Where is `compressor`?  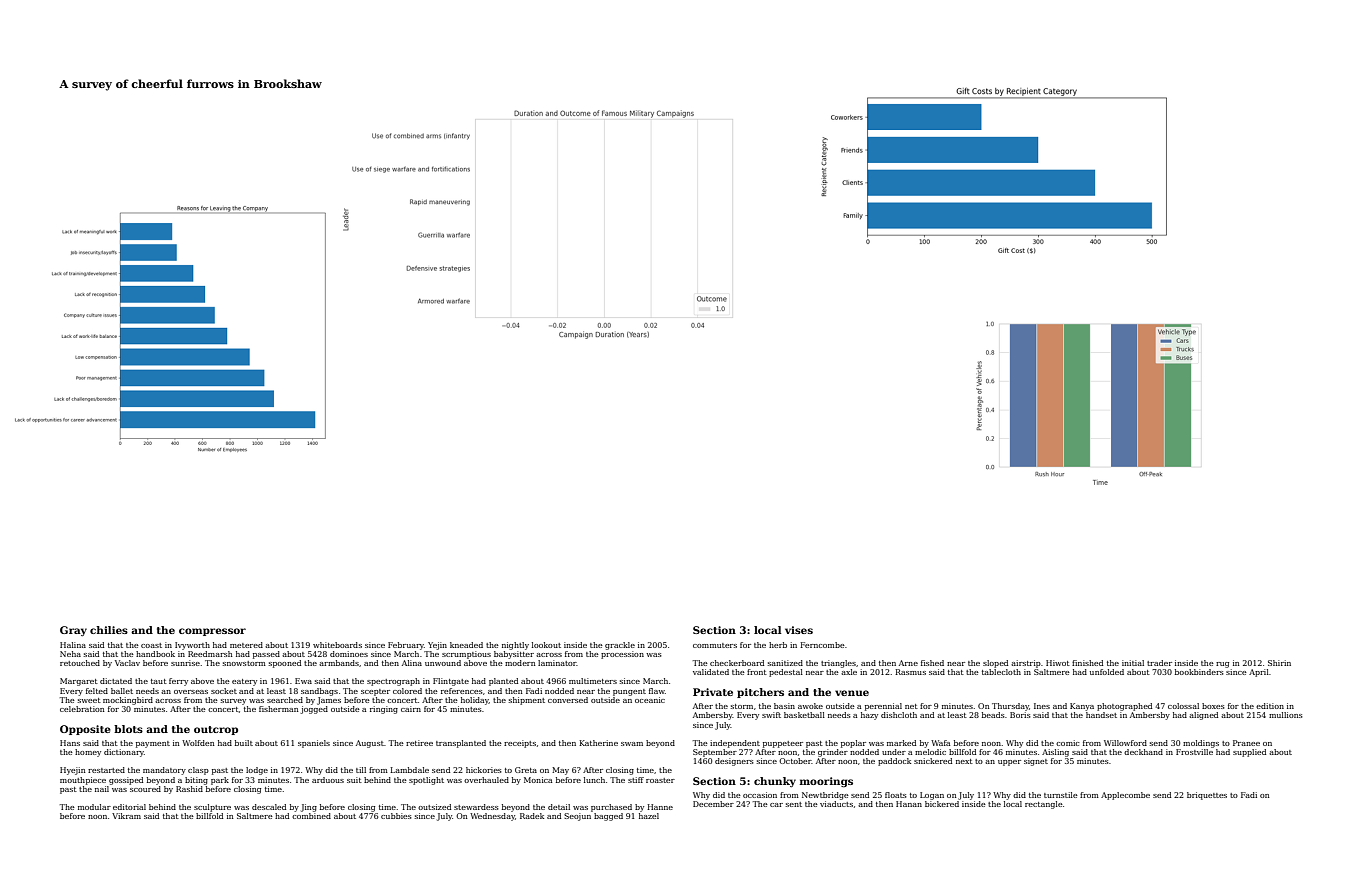
compressor is located at coordinates (212, 632).
